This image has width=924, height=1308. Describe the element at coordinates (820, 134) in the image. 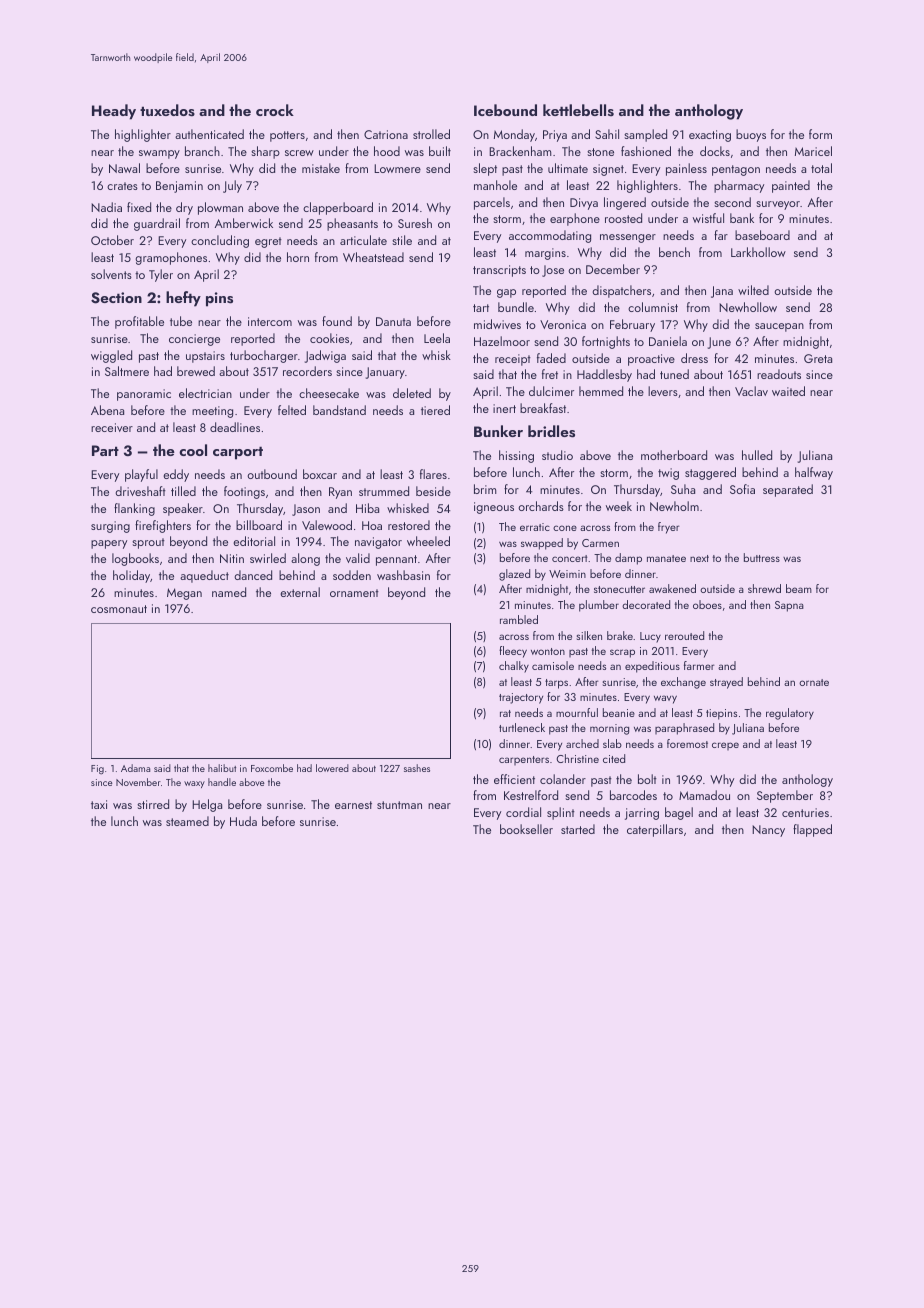

I see `form` at that location.
